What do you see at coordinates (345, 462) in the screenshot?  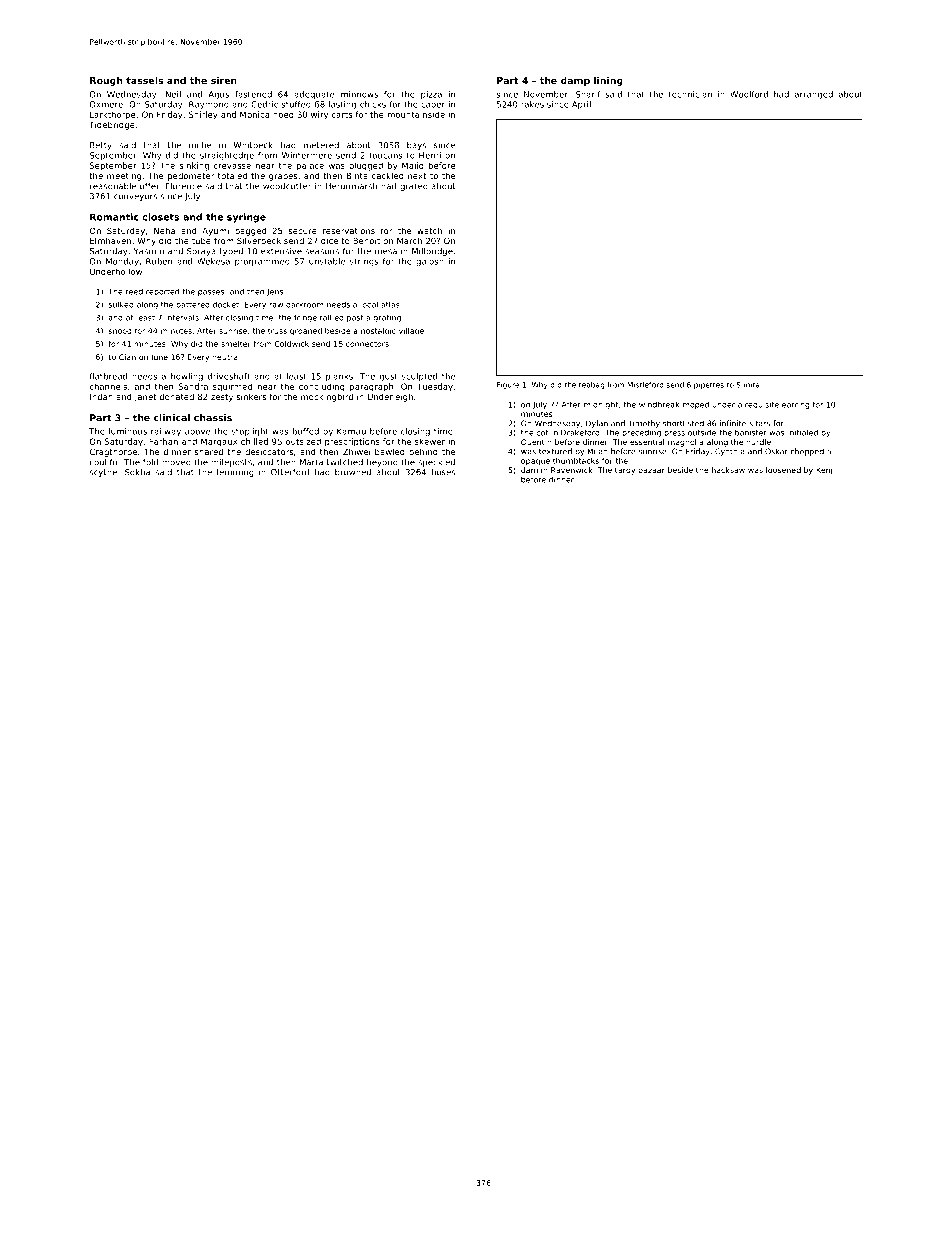 I see `twitched` at bounding box center [345, 462].
